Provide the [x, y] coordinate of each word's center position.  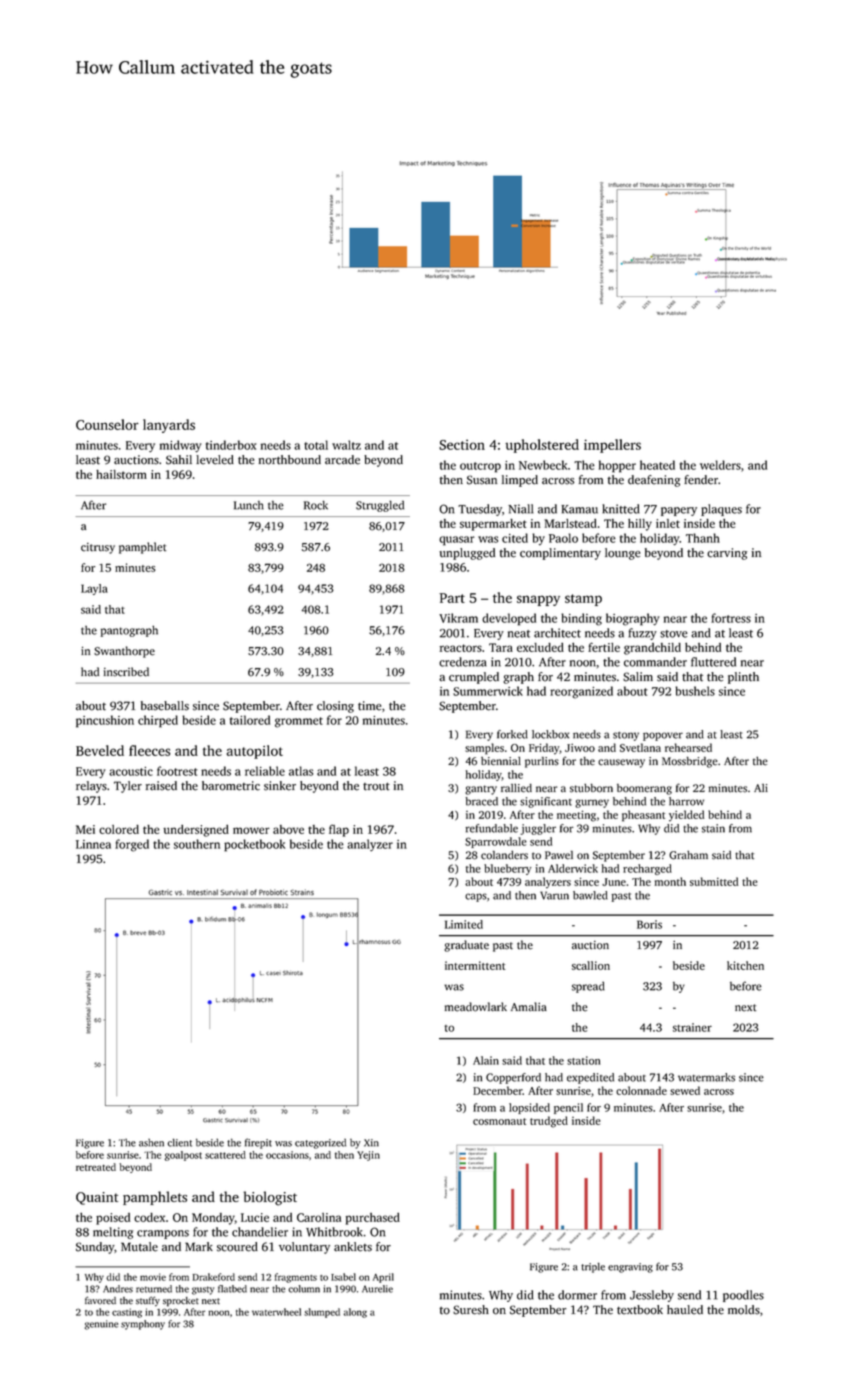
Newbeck [543, 465]
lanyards [169, 426]
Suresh [471, 1310]
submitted [714, 881]
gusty [203, 1290]
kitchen [745, 965]
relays [91, 787]
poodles [743, 1296]
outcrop [480, 467]
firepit [258, 1143]
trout [376, 786]
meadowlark [476, 1007]
